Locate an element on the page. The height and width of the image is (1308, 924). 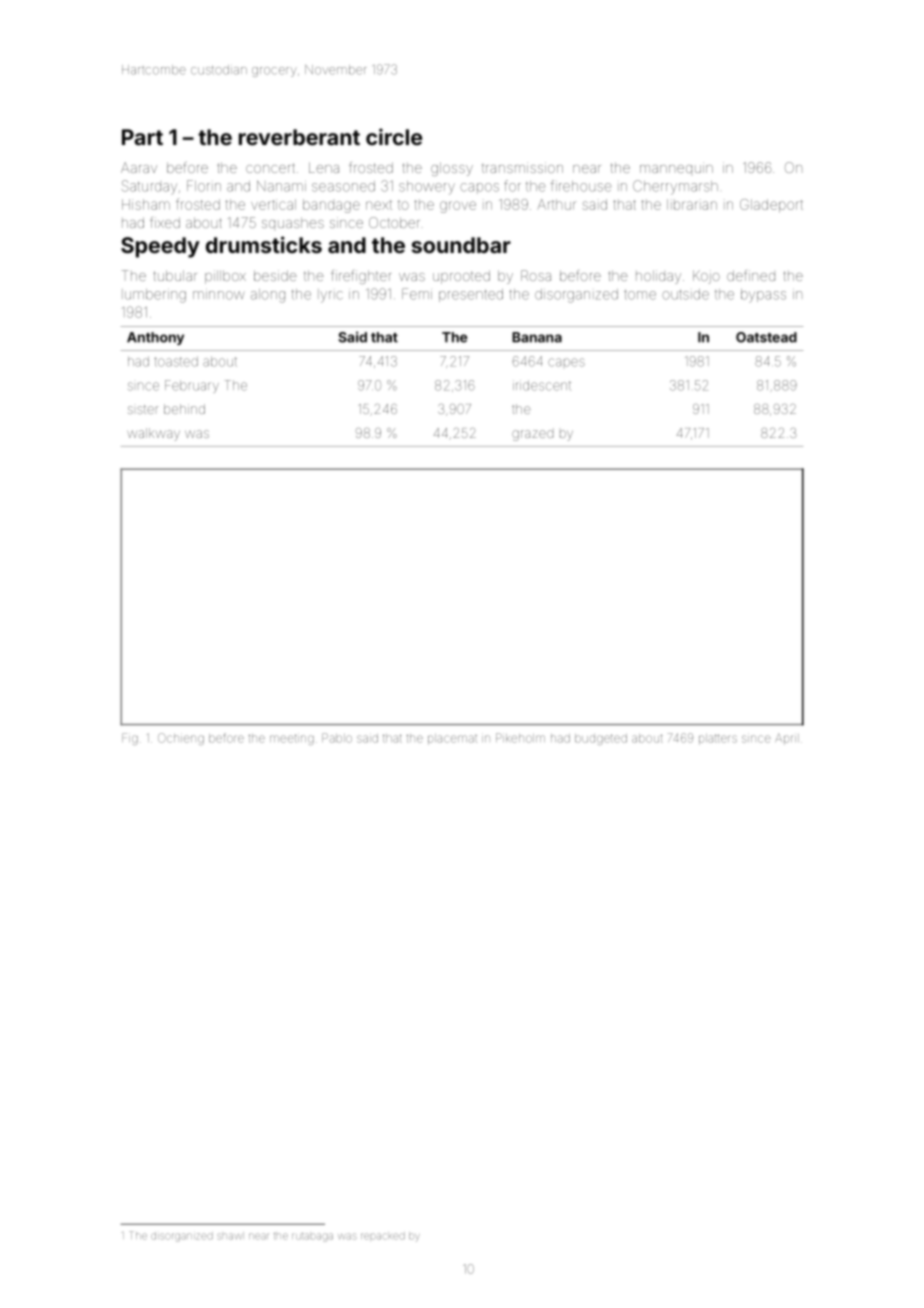
bypass is located at coordinates (763, 296).
